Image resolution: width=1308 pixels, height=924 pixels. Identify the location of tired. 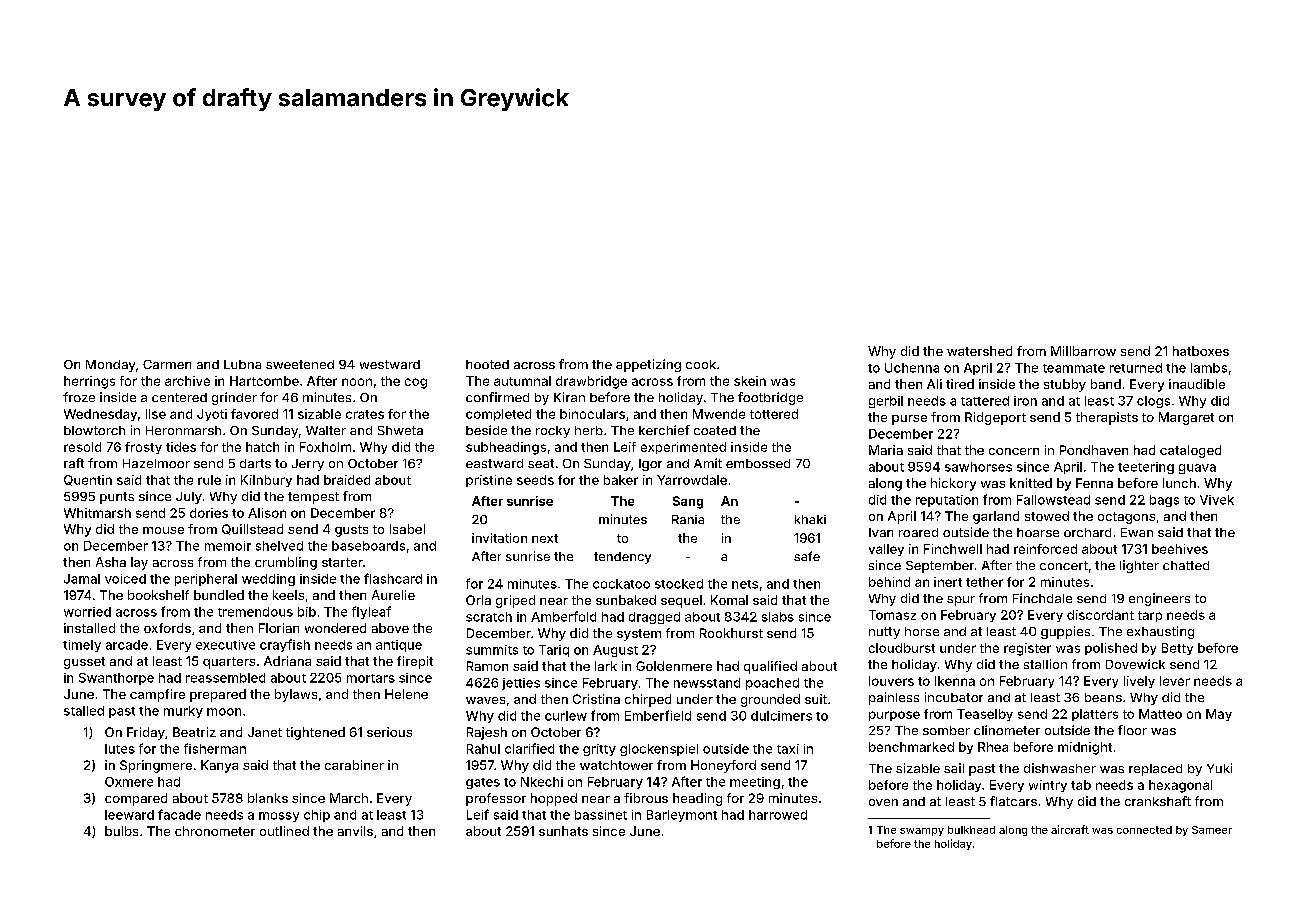
(960, 384).
